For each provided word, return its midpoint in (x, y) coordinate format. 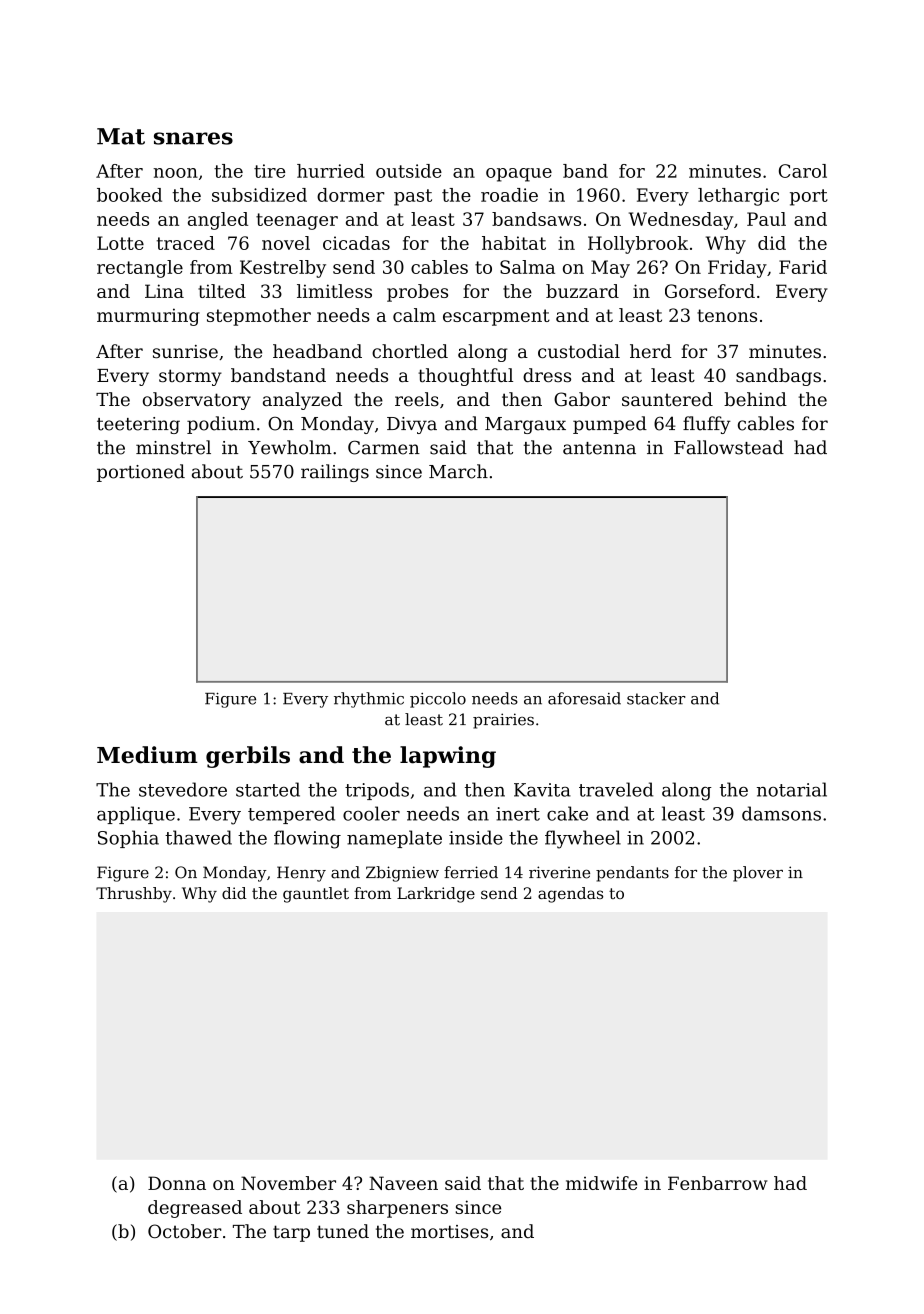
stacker (656, 698)
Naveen (403, 1183)
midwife (601, 1183)
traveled (616, 789)
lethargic (738, 197)
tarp (291, 1233)
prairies (503, 721)
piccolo (438, 700)
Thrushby (134, 895)
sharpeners (397, 1209)
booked (129, 195)
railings (335, 473)
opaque (519, 175)
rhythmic (369, 700)
